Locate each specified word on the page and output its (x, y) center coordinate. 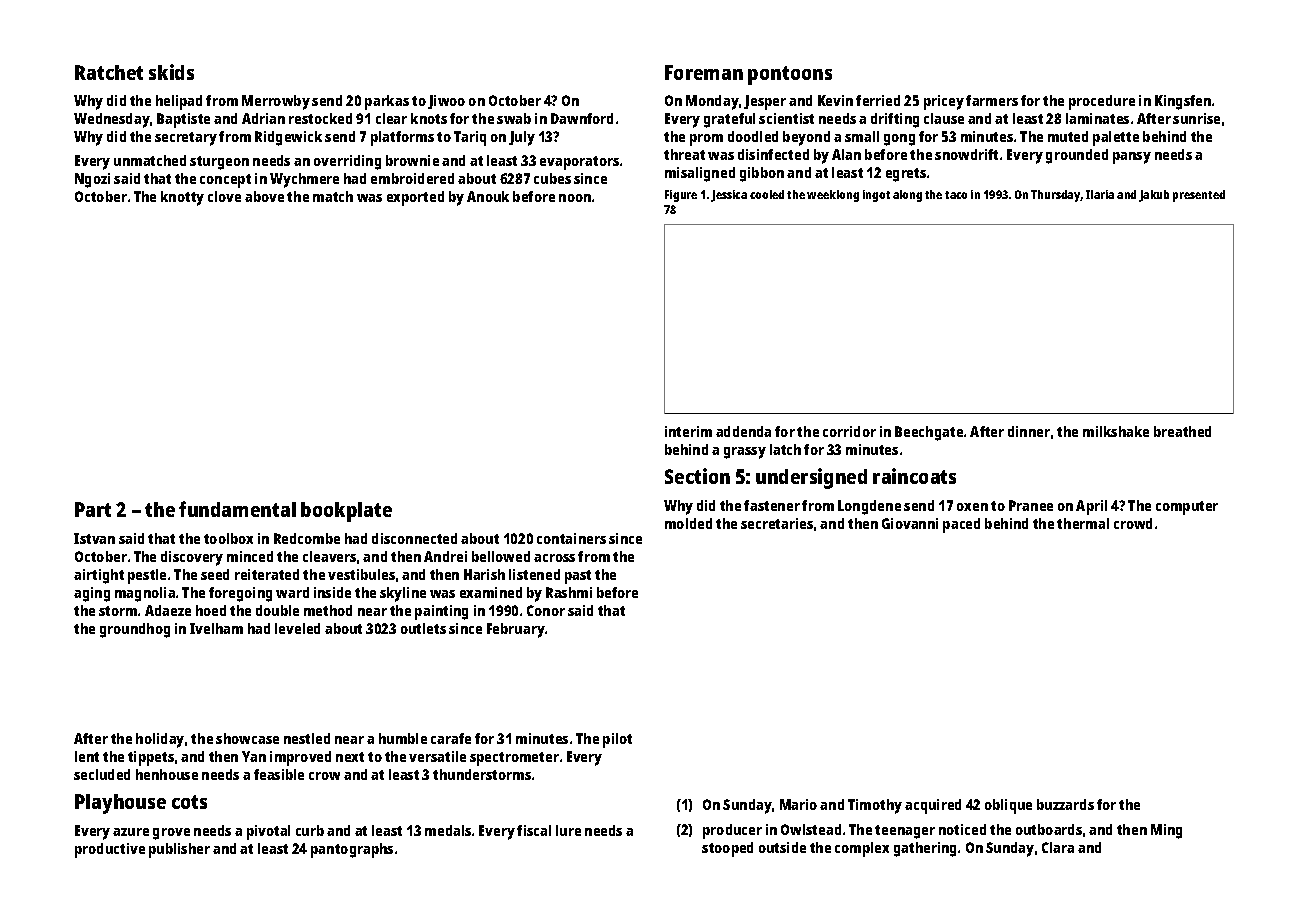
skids (171, 72)
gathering (925, 849)
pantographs (352, 850)
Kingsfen (1183, 102)
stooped (727, 849)
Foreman (704, 72)
